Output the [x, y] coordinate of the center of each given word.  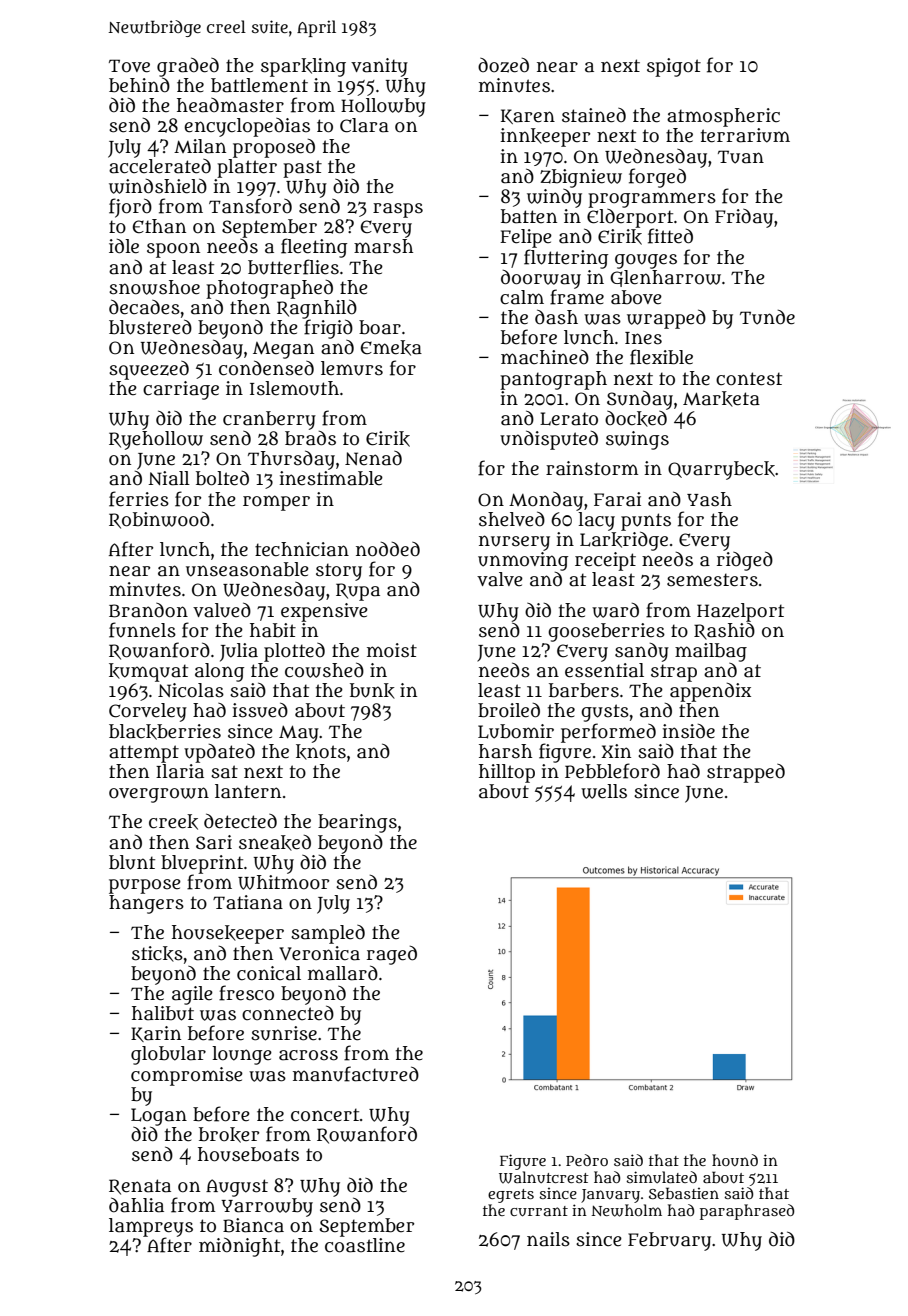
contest [749, 379]
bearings [357, 823]
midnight [239, 1247]
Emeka [391, 348]
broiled [509, 710]
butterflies [293, 267]
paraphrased [747, 1212]
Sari [214, 842]
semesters [712, 580]
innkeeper [545, 137]
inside [688, 731]
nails [548, 1239]
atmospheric [723, 117]
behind [139, 85]
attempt [144, 754]
